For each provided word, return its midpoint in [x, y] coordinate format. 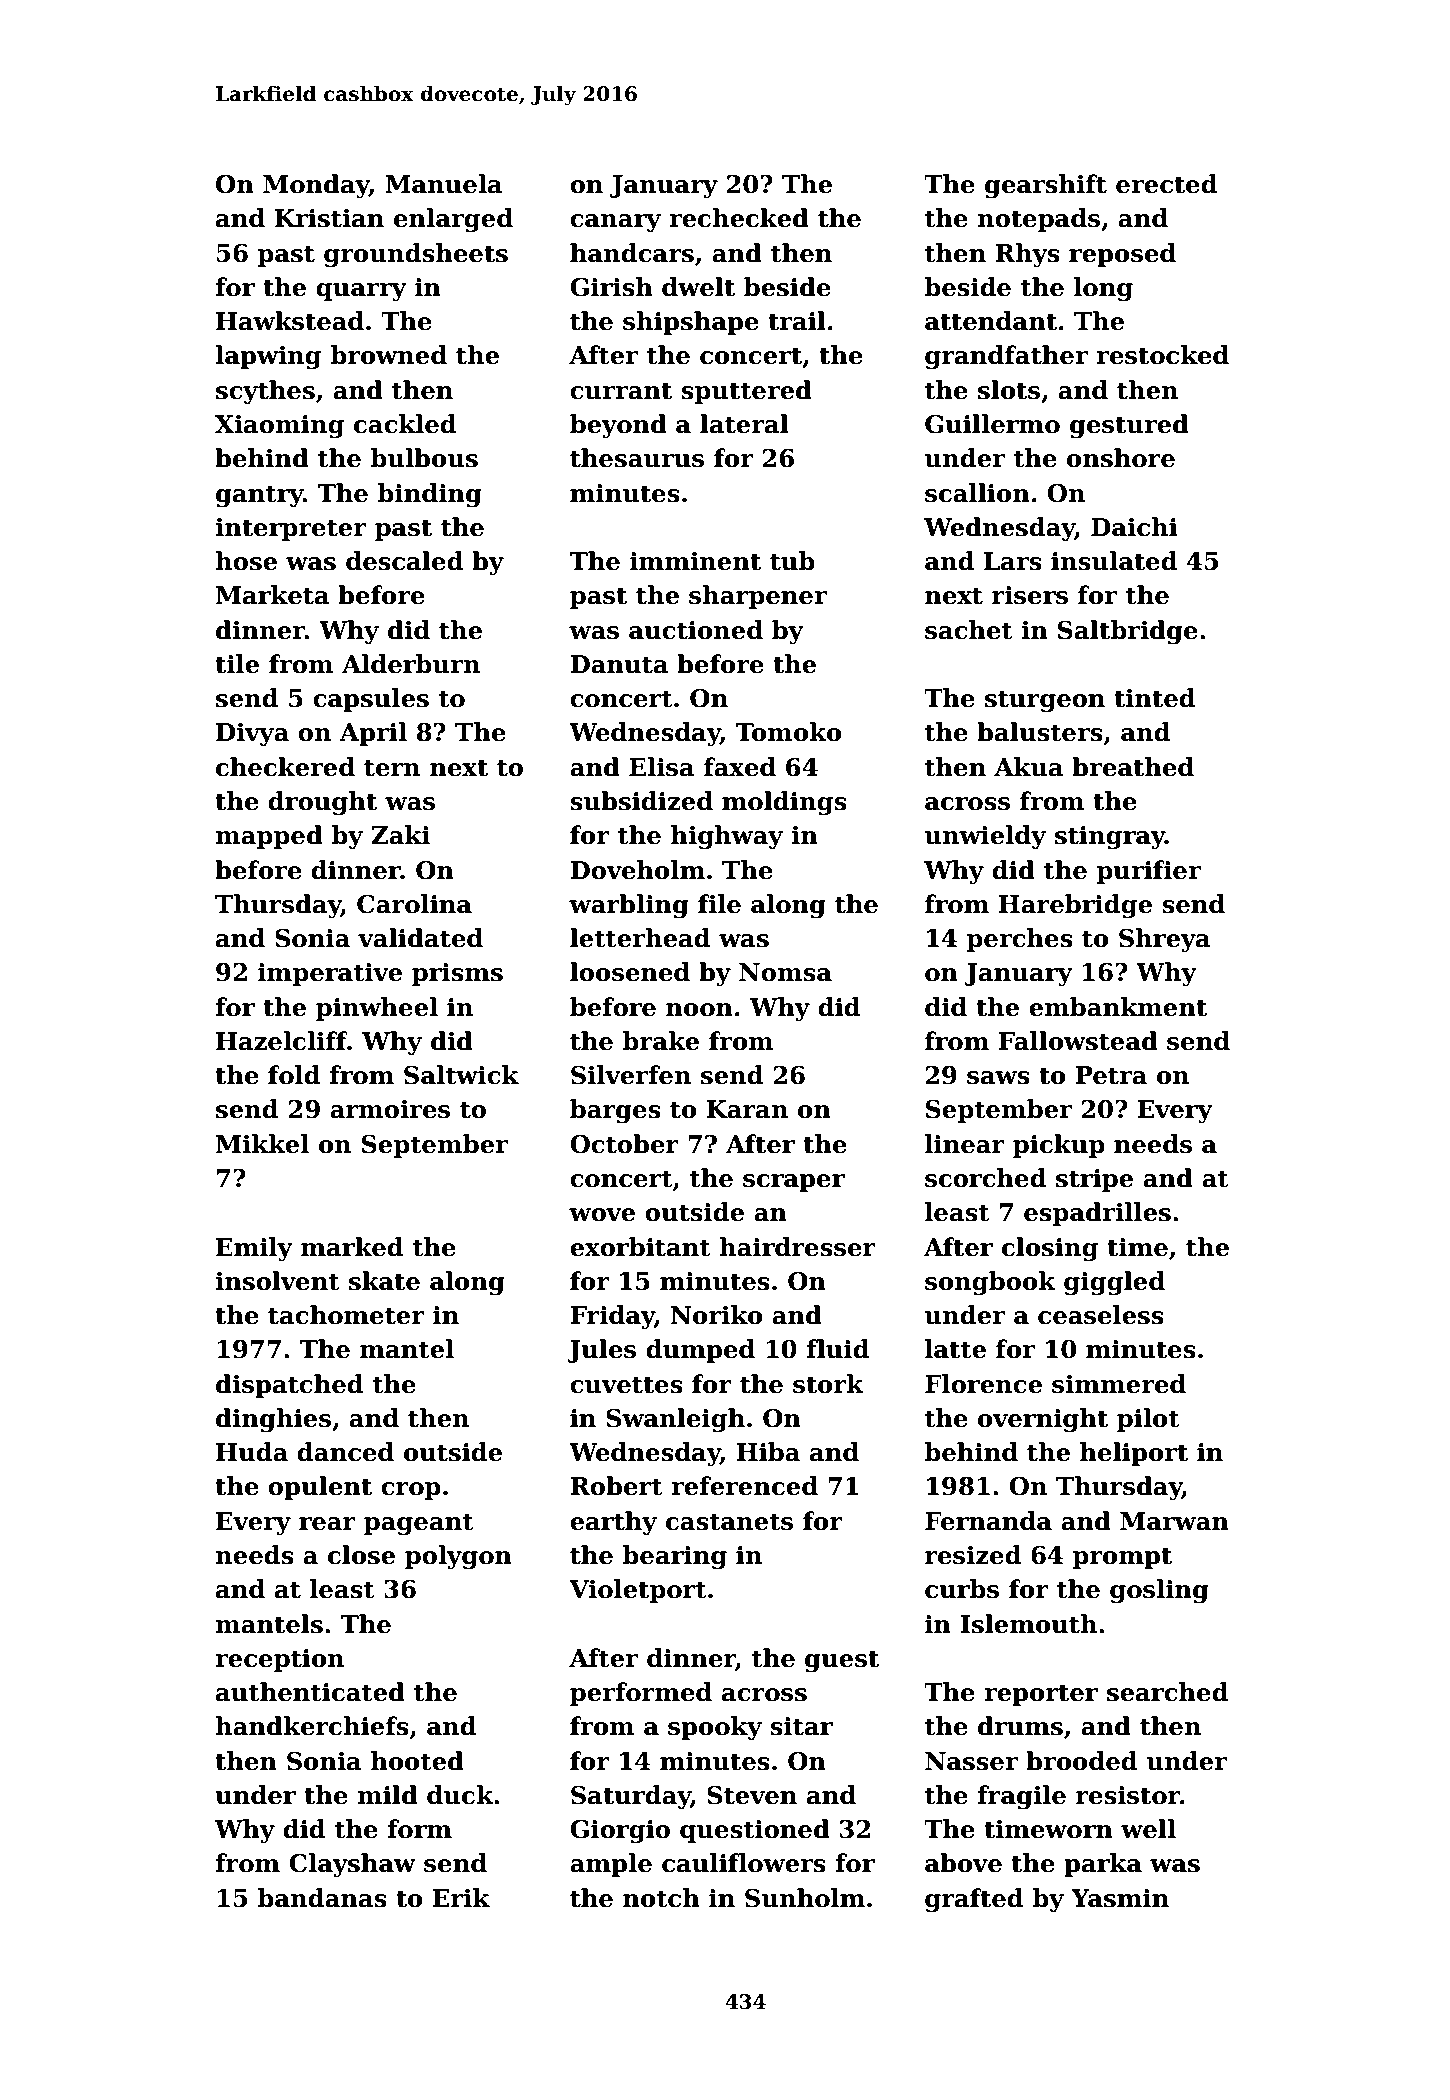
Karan [747, 1109]
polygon [458, 1557]
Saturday [631, 1797]
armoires [390, 1109]
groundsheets [416, 255]
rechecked [739, 218]
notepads [1038, 220]
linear [965, 1144]
